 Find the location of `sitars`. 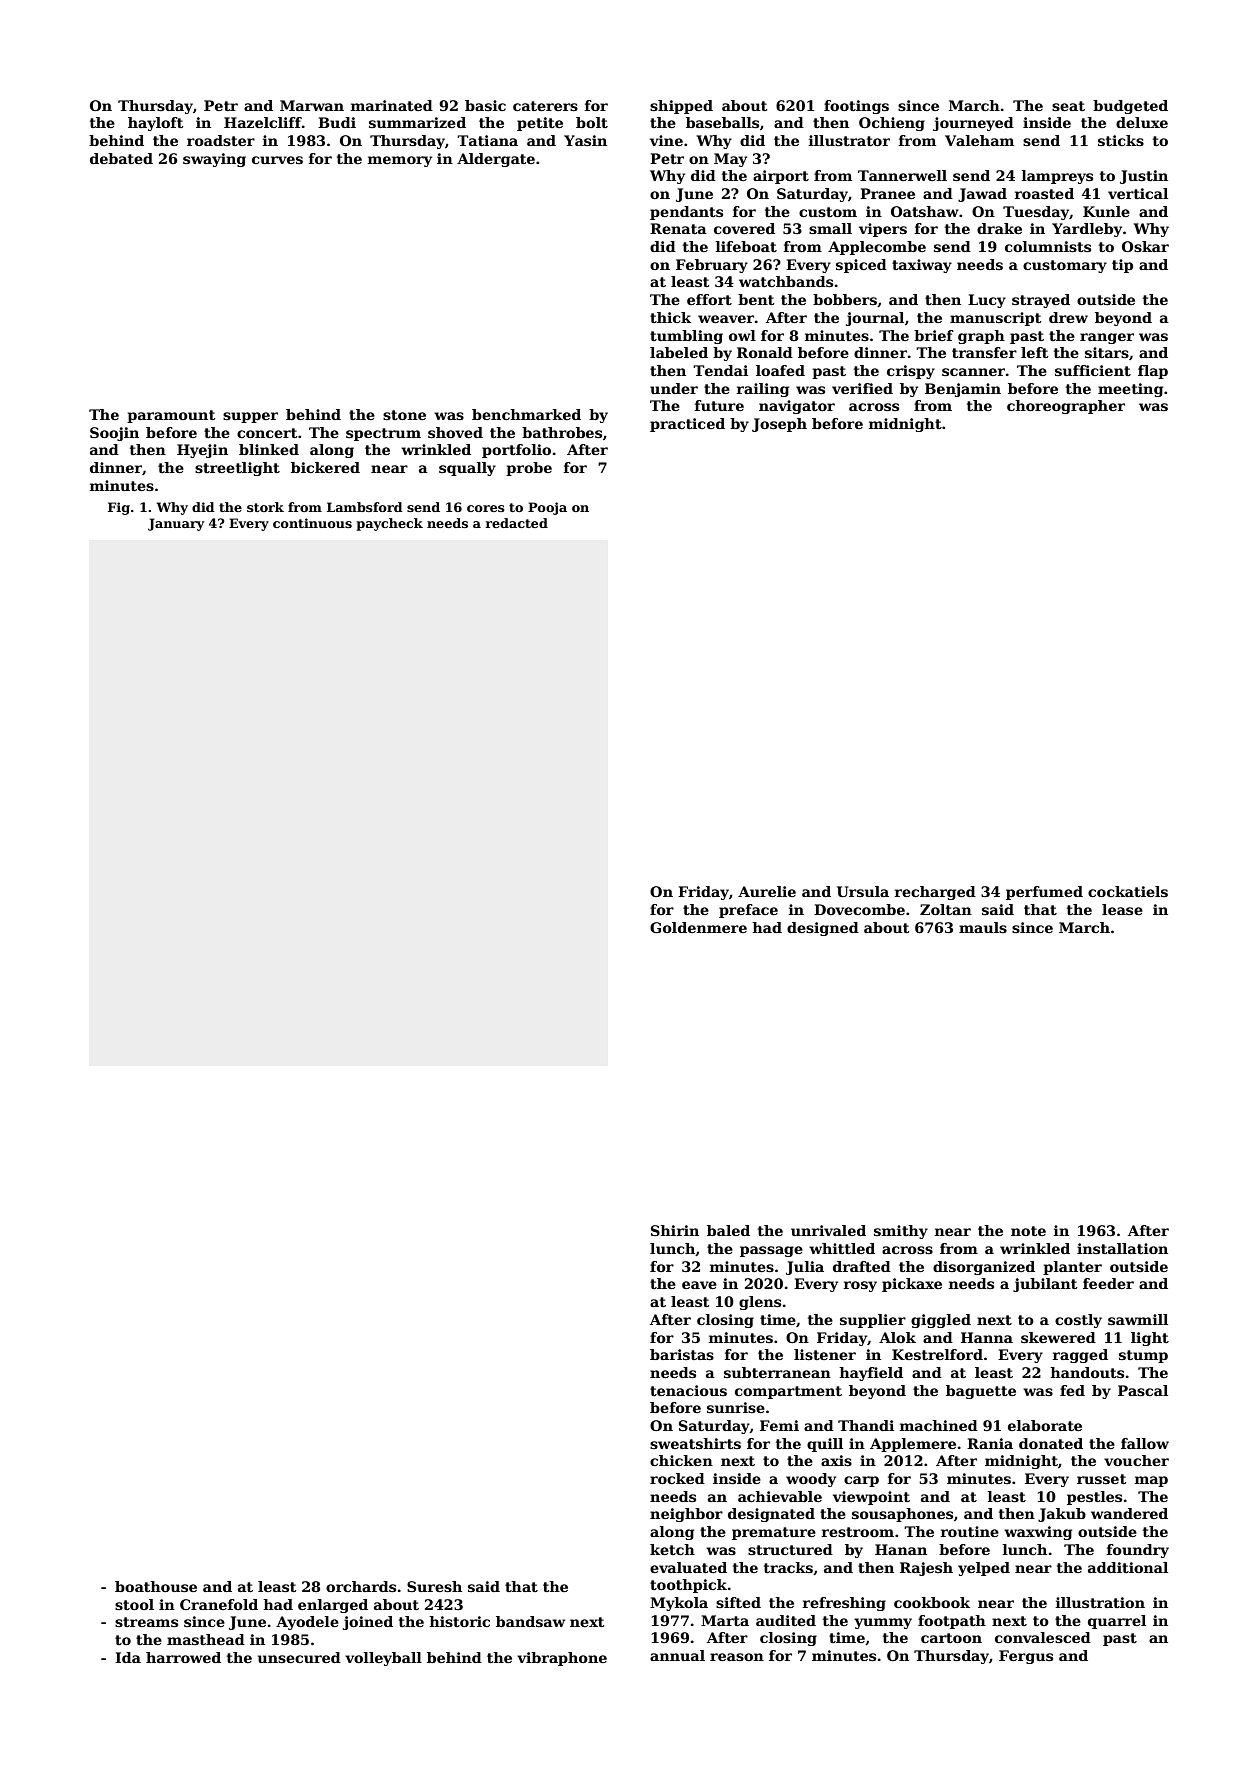

sitars is located at coordinates (1107, 352).
